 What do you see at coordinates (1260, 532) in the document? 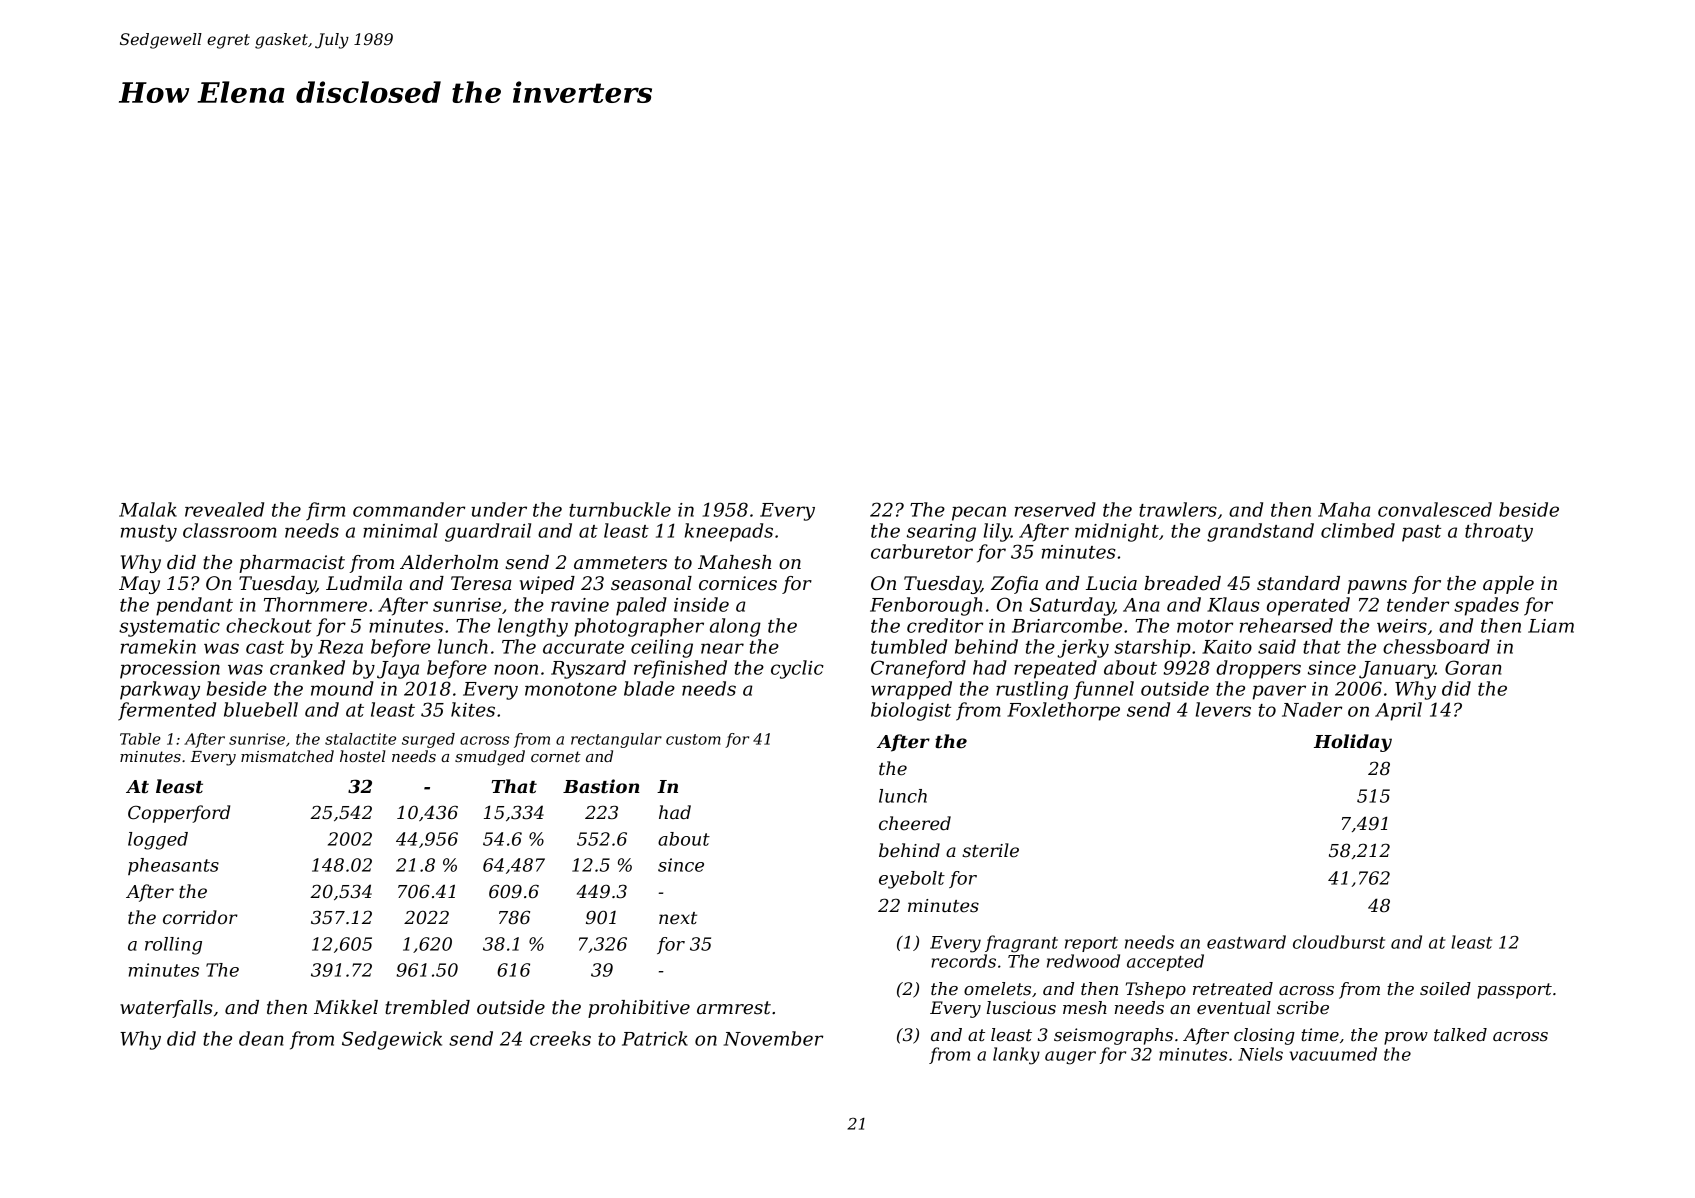
I see `grandstand` at bounding box center [1260, 532].
